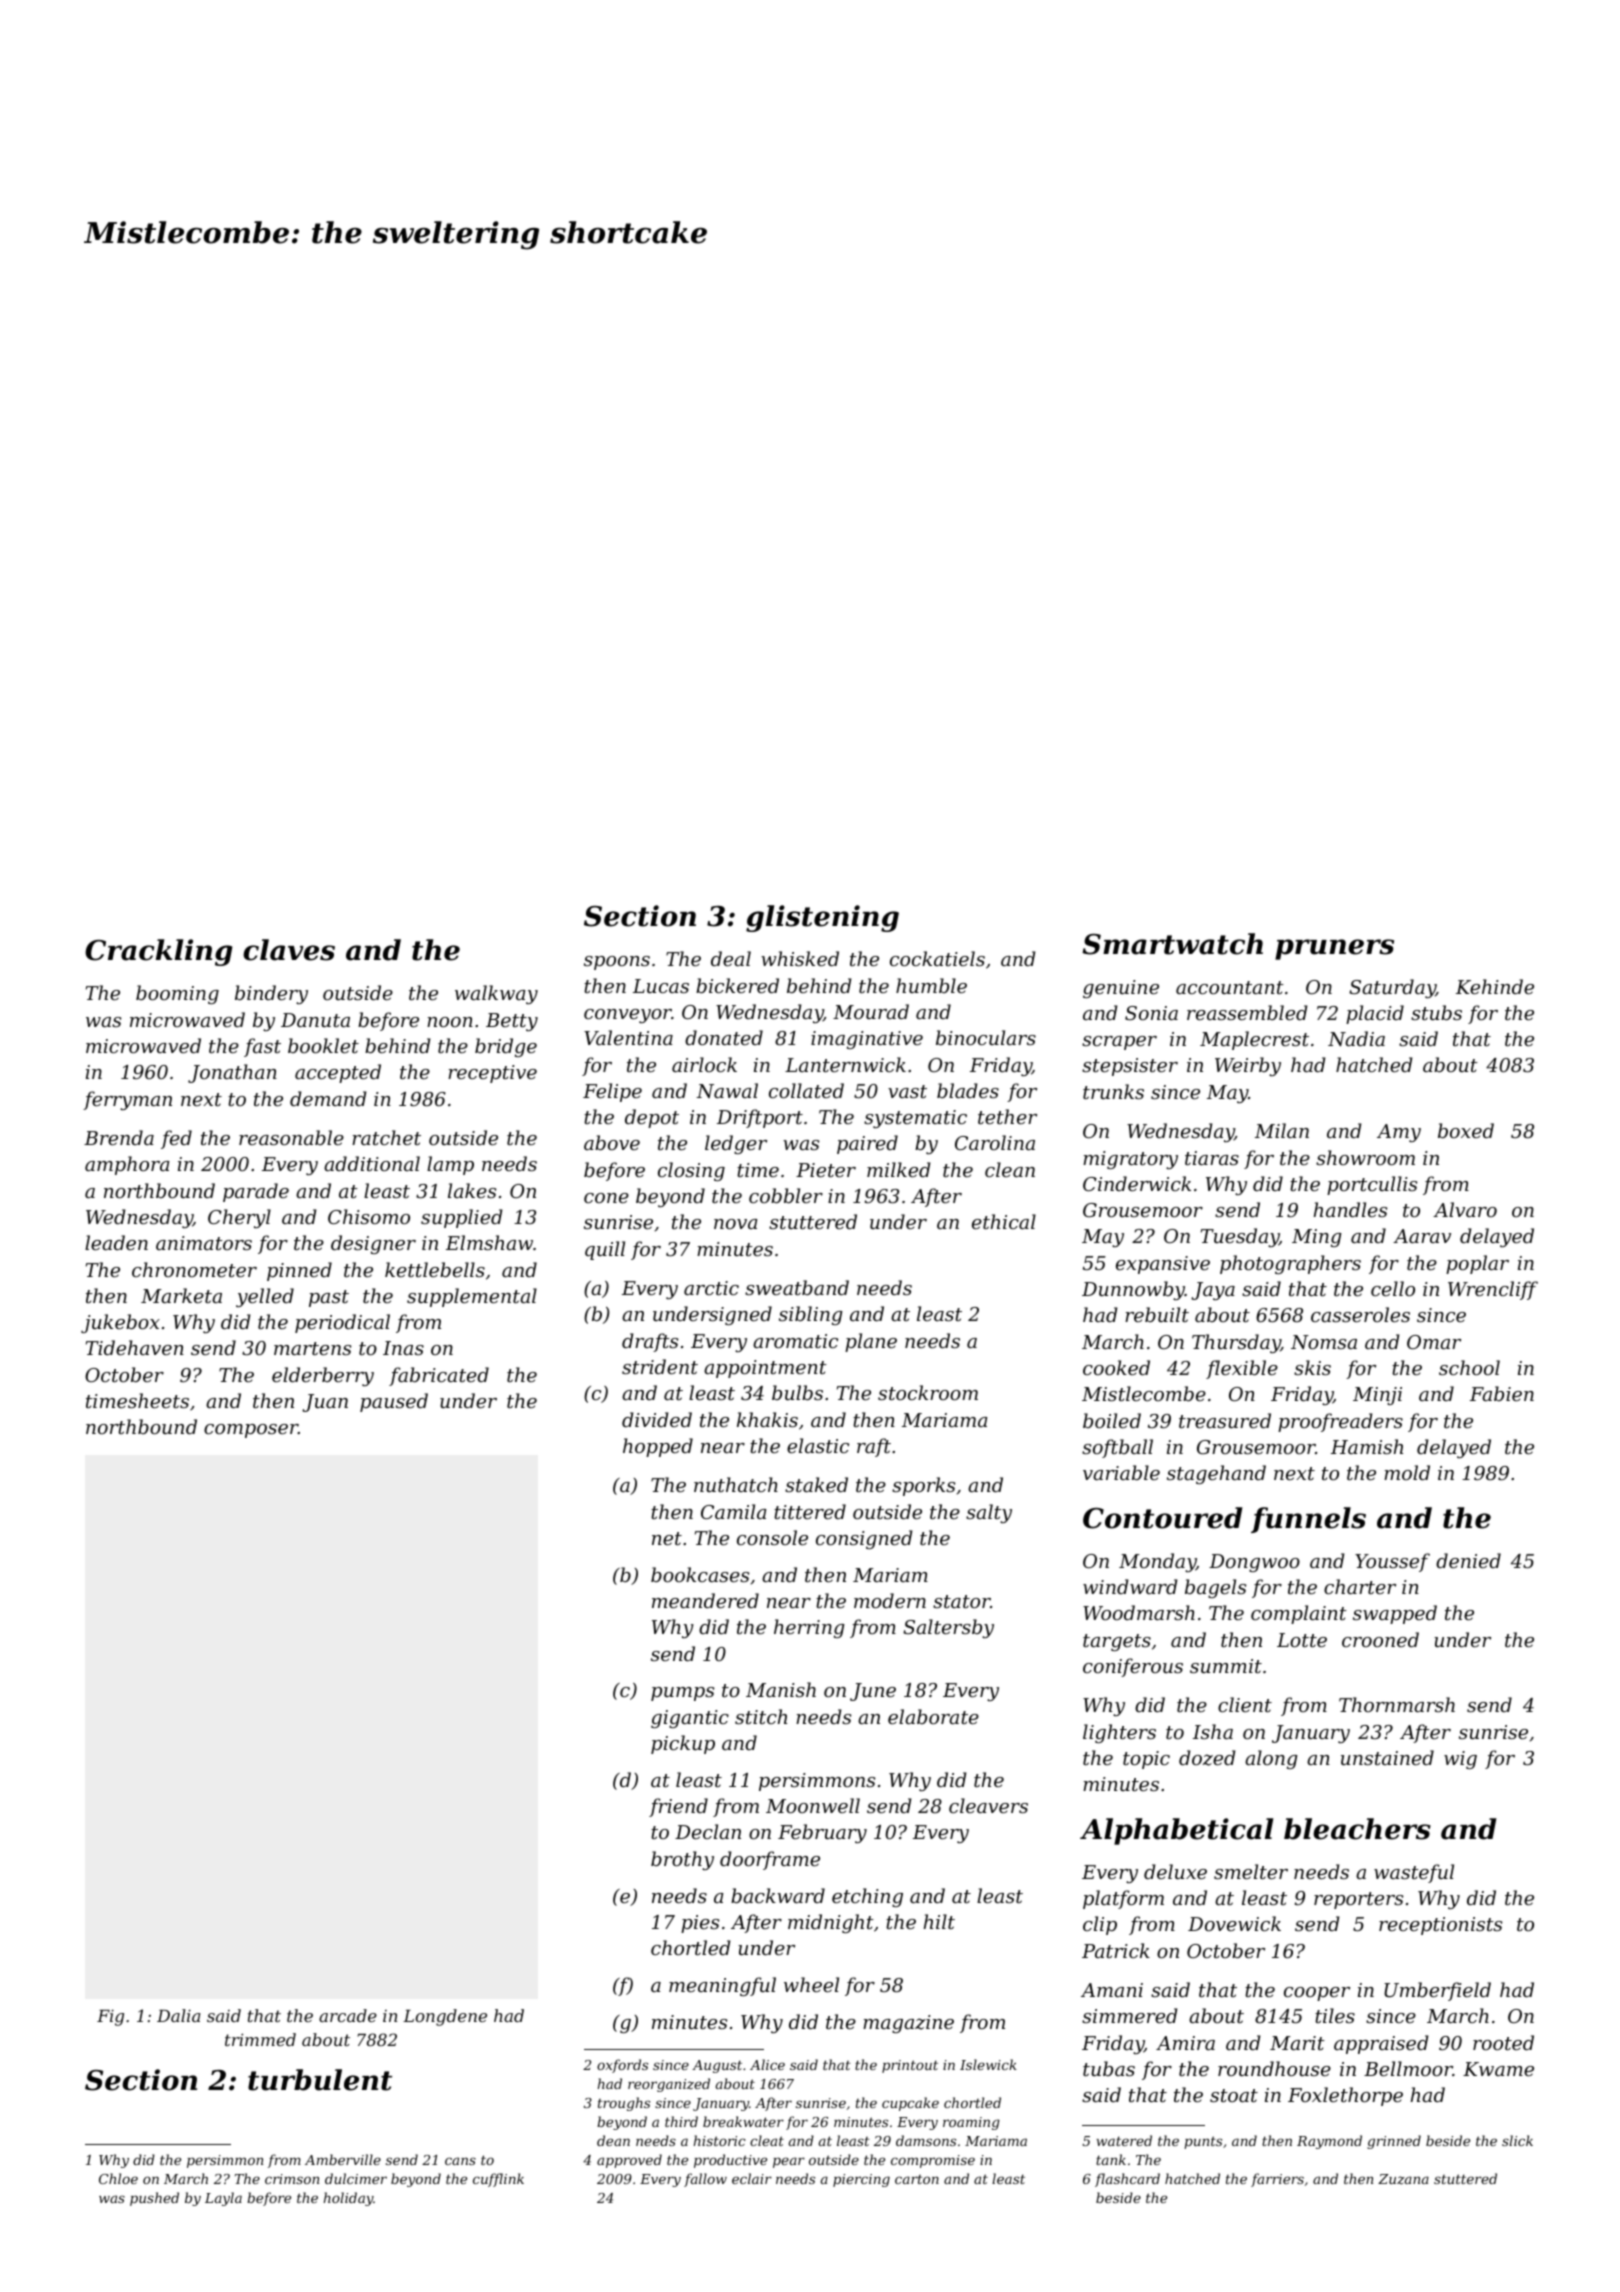 This page has width=1620, height=2292. Describe the element at coordinates (251, 1431) in the page. I see `composer` at that location.
